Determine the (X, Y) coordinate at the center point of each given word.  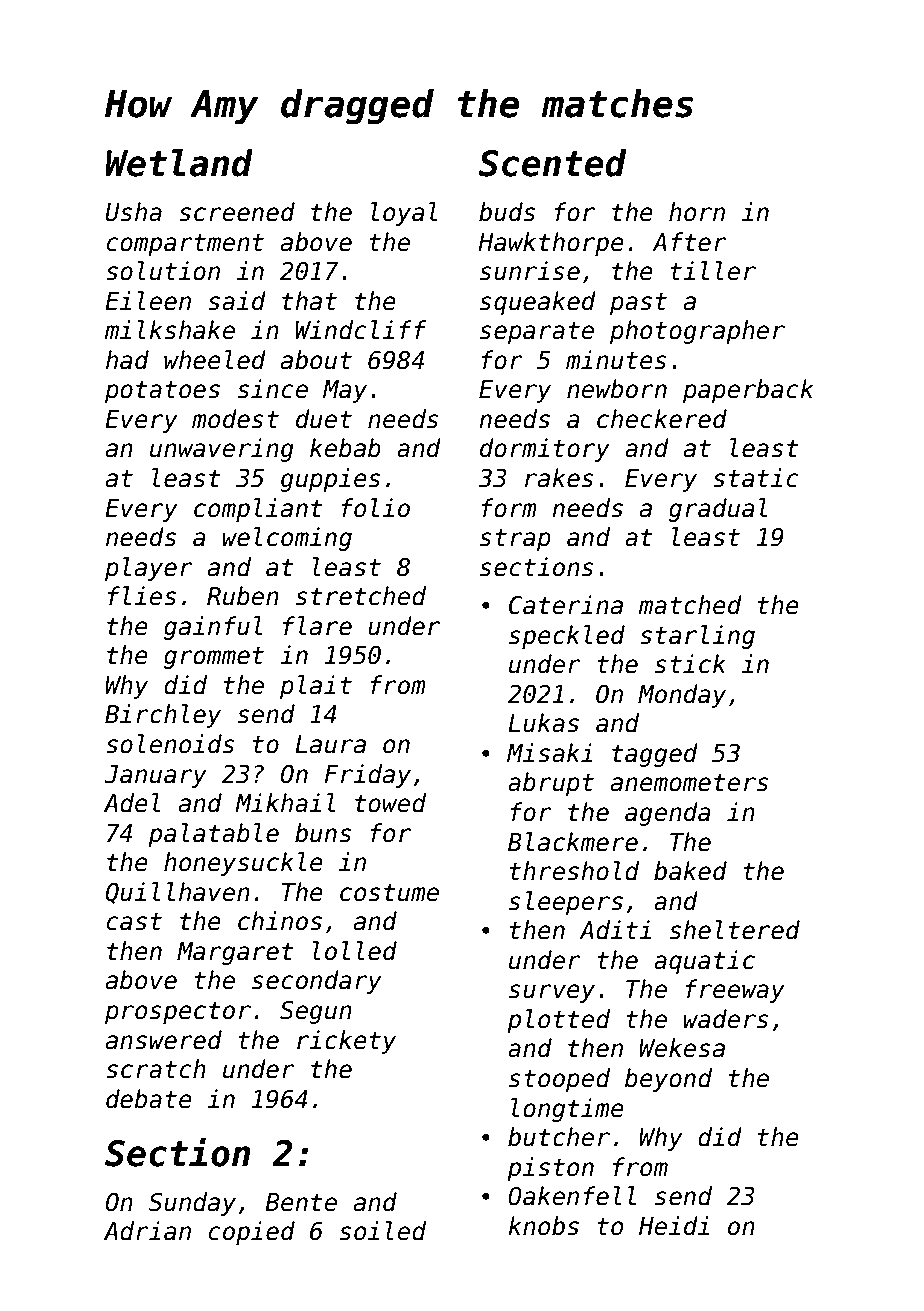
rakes (559, 478)
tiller (713, 271)
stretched (361, 596)
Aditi (615, 930)
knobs (543, 1226)
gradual (718, 510)
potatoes (162, 392)
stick (690, 664)
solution (163, 271)
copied (252, 1233)
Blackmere (573, 842)
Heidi (674, 1226)
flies (142, 596)
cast (134, 922)
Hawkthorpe (551, 244)
